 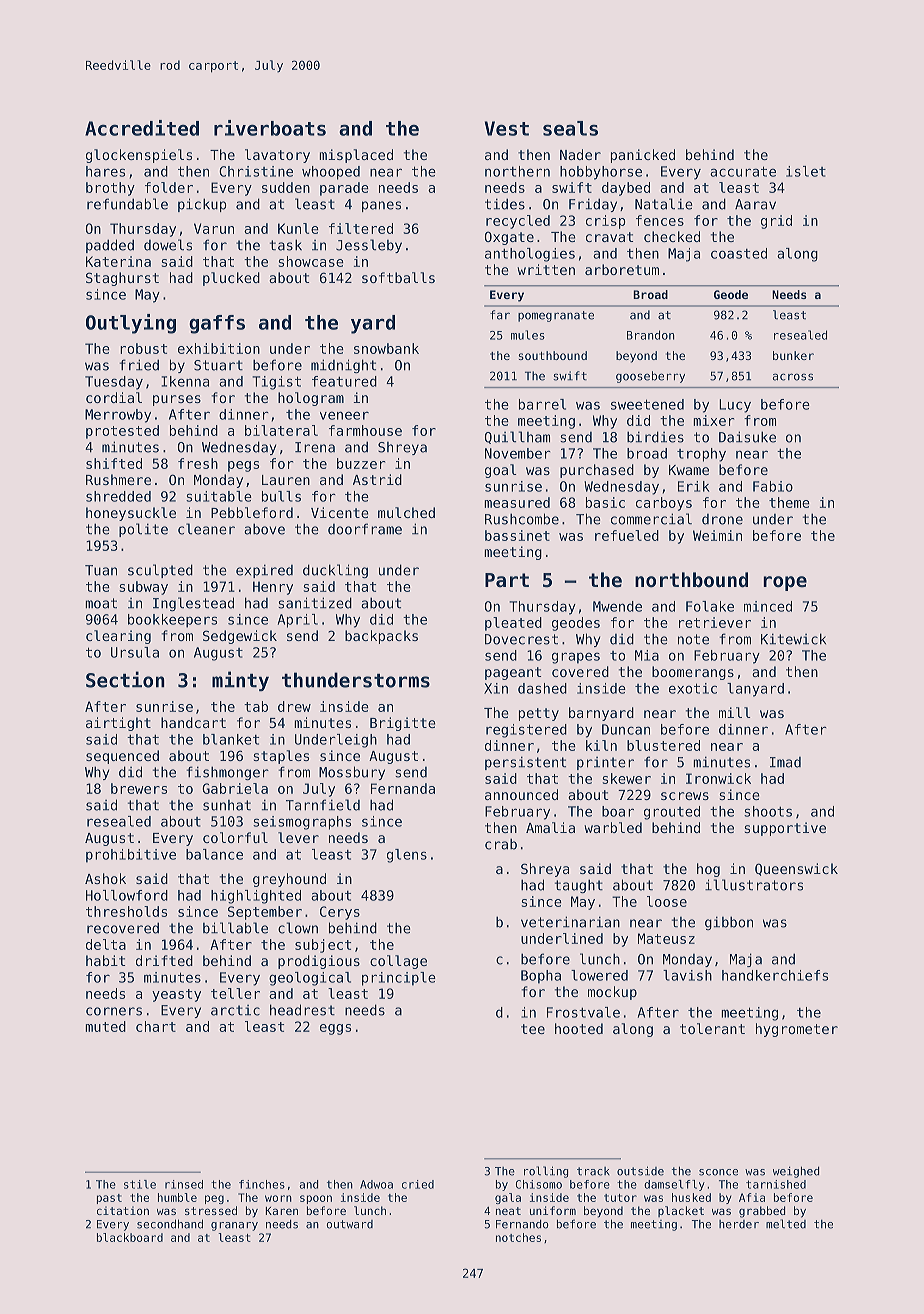 What do you see at coordinates (109, 1199) in the screenshot?
I see `past` at bounding box center [109, 1199].
